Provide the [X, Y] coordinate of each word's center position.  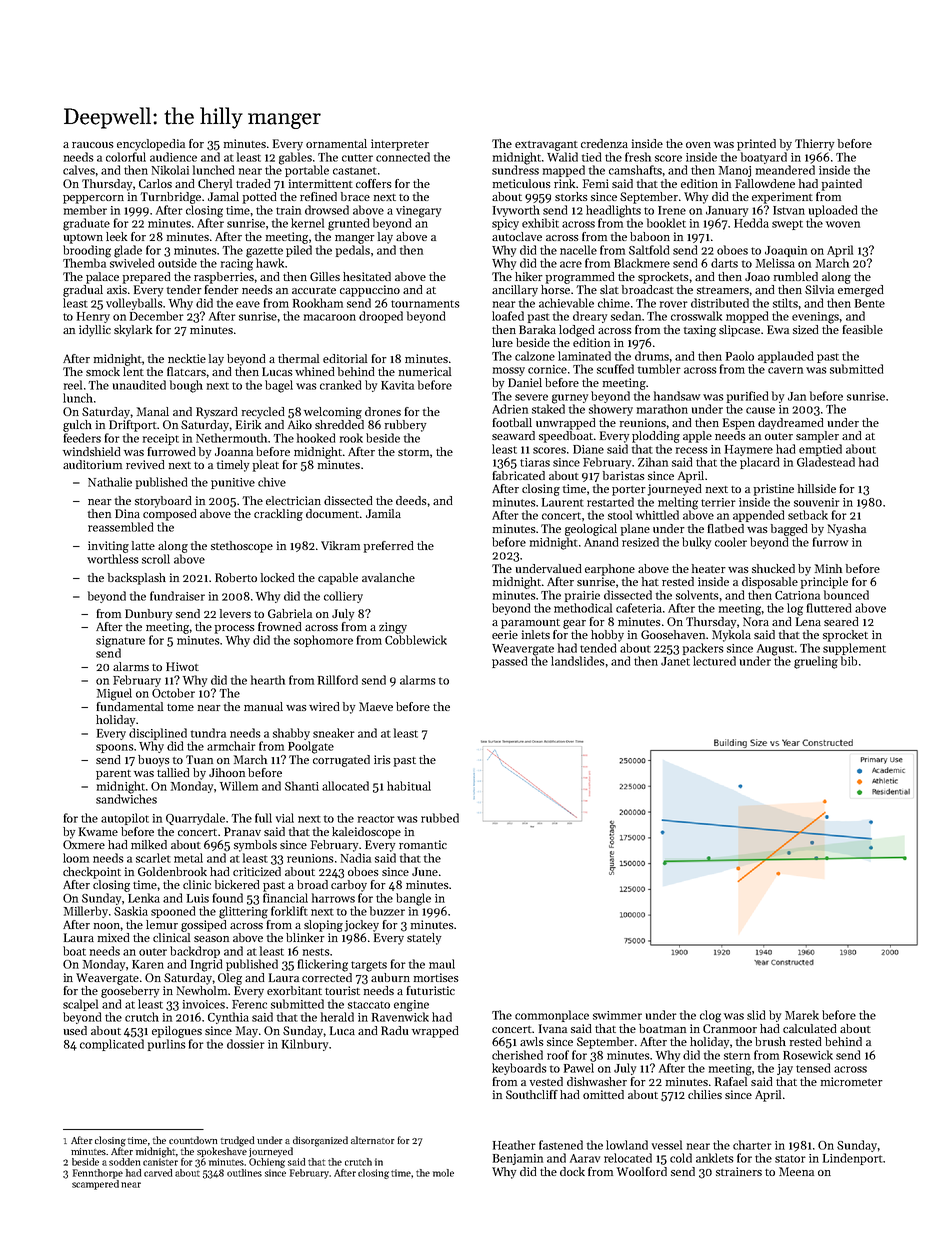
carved [158, 1173]
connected [403, 157]
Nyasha [847, 530]
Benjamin [518, 1159]
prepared [147, 278]
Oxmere [84, 844]
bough [186, 386]
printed [756, 145]
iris [382, 759]
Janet [675, 661]
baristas [624, 475]
